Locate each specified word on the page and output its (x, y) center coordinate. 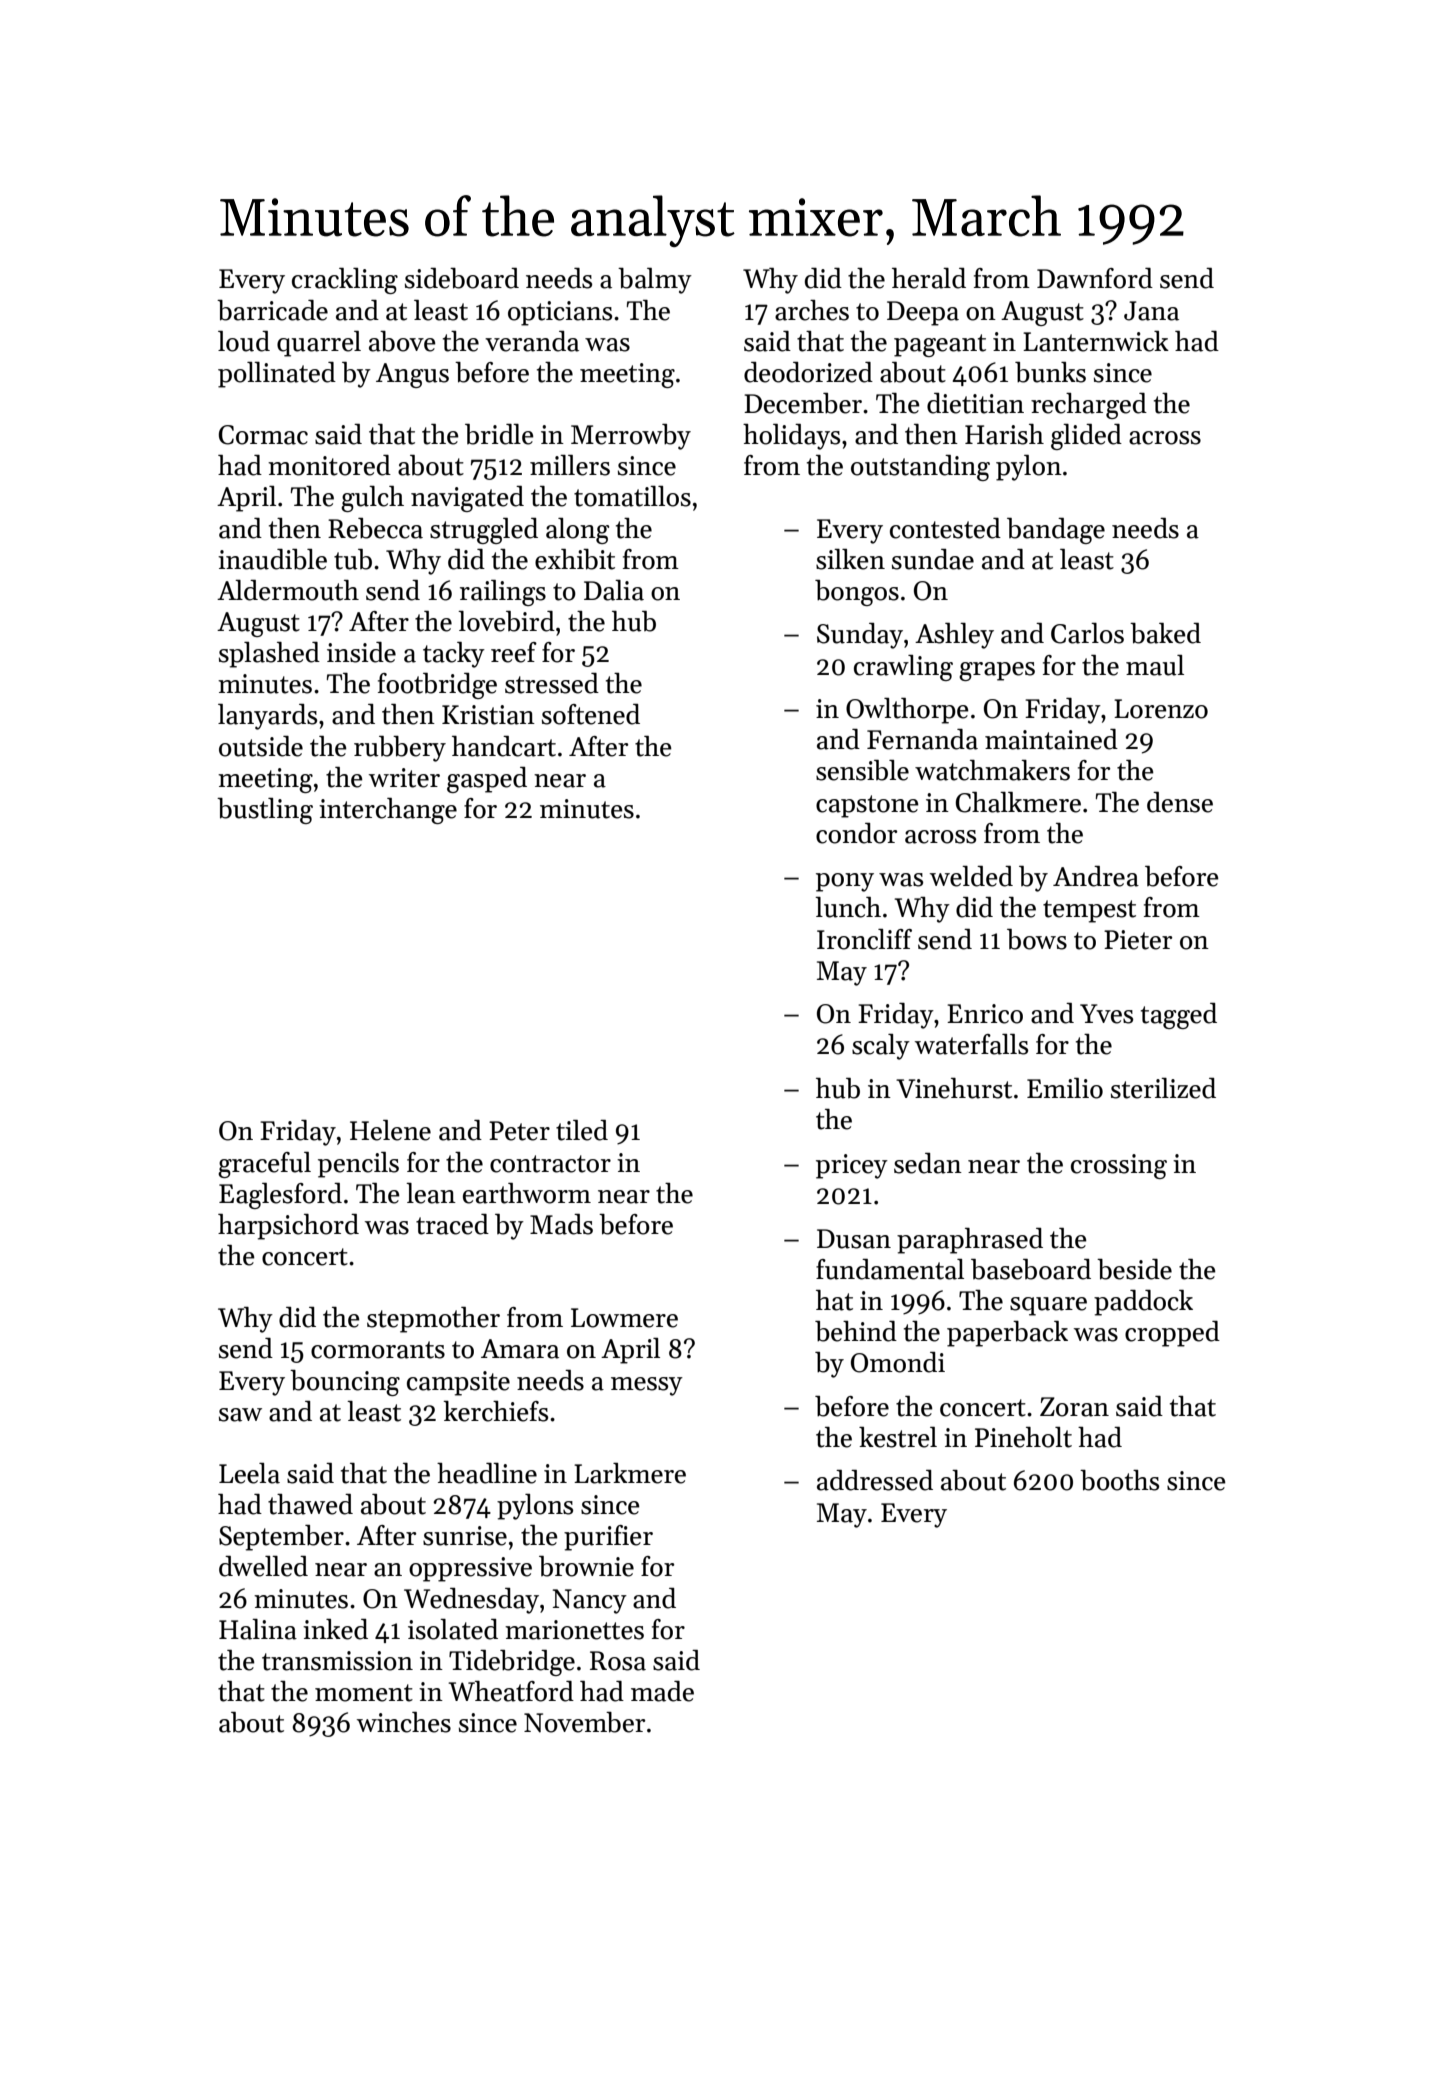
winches (404, 1722)
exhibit (575, 559)
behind (856, 1331)
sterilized (1163, 1088)
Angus (412, 375)
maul (1155, 665)
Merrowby (631, 437)
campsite (458, 1383)
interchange (388, 811)
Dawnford (1095, 278)
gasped (487, 780)
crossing (1119, 1166)
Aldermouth (288, 590)
